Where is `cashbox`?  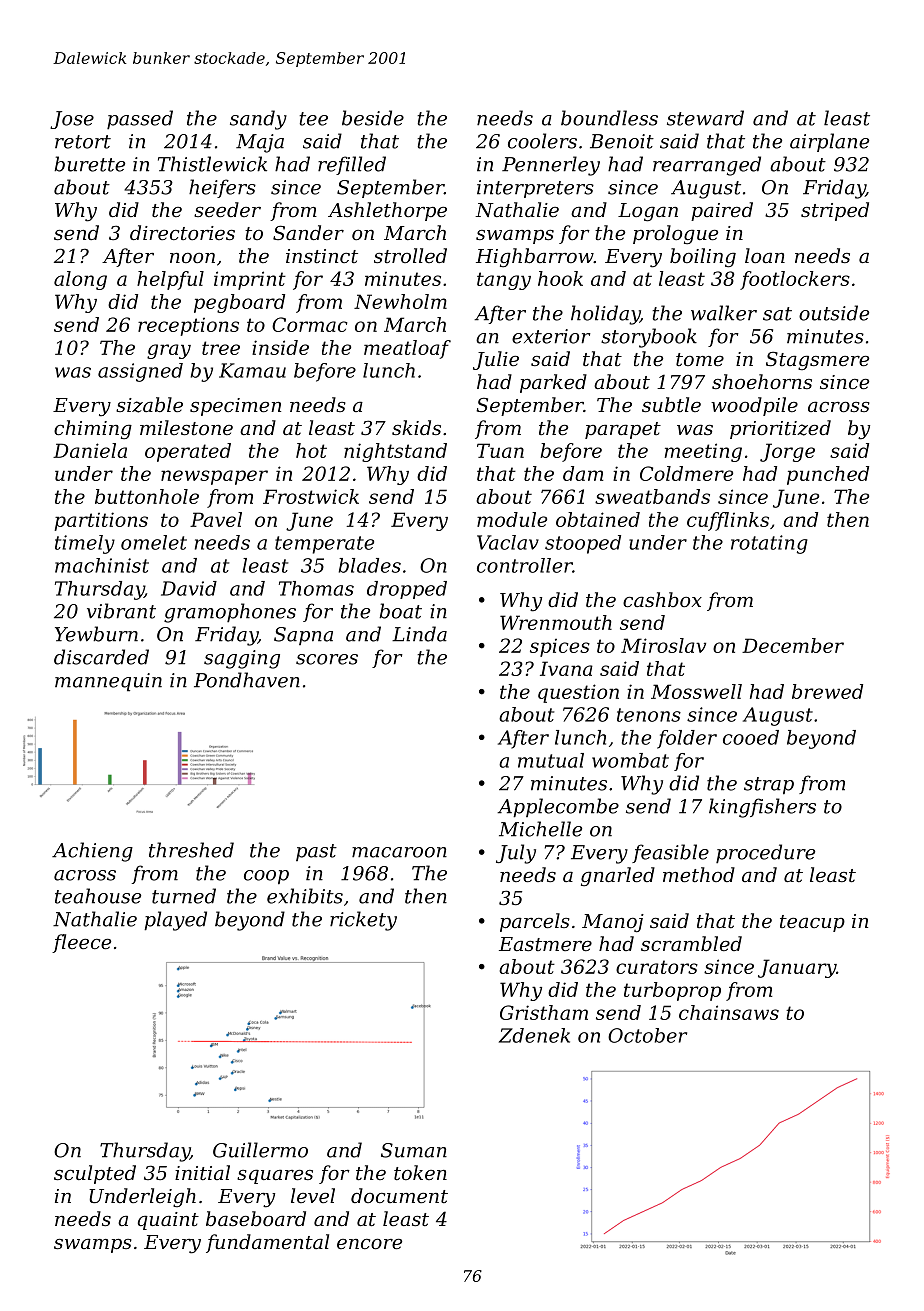 cashbox is located at coordinates (662, 599).
